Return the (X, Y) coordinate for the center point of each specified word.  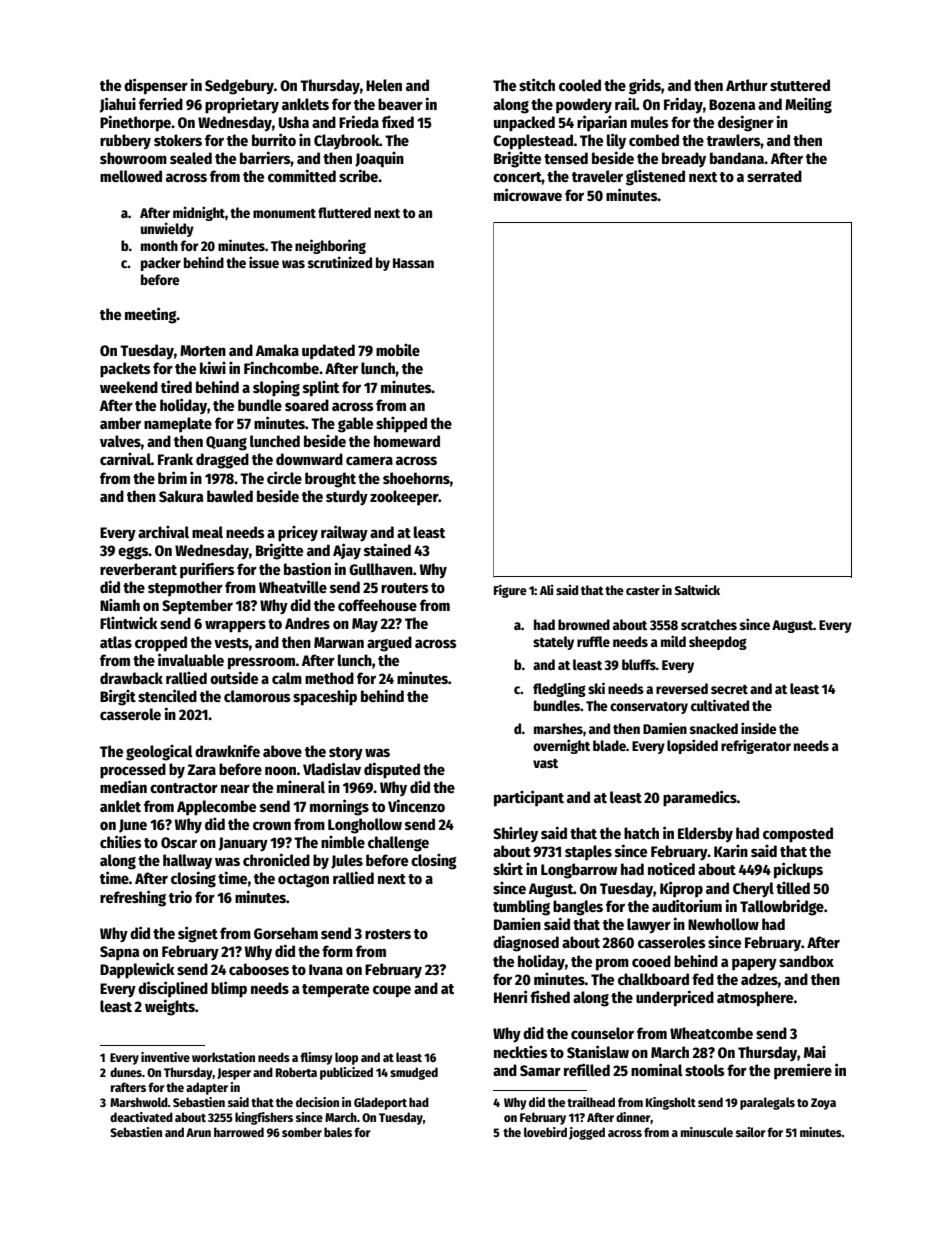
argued (389, 644)
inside (759, 728)
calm (287, 678)
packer (161, 264)
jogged (587, 1133)
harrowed (239, 1132)
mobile (398, 350)
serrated (774, 176)
